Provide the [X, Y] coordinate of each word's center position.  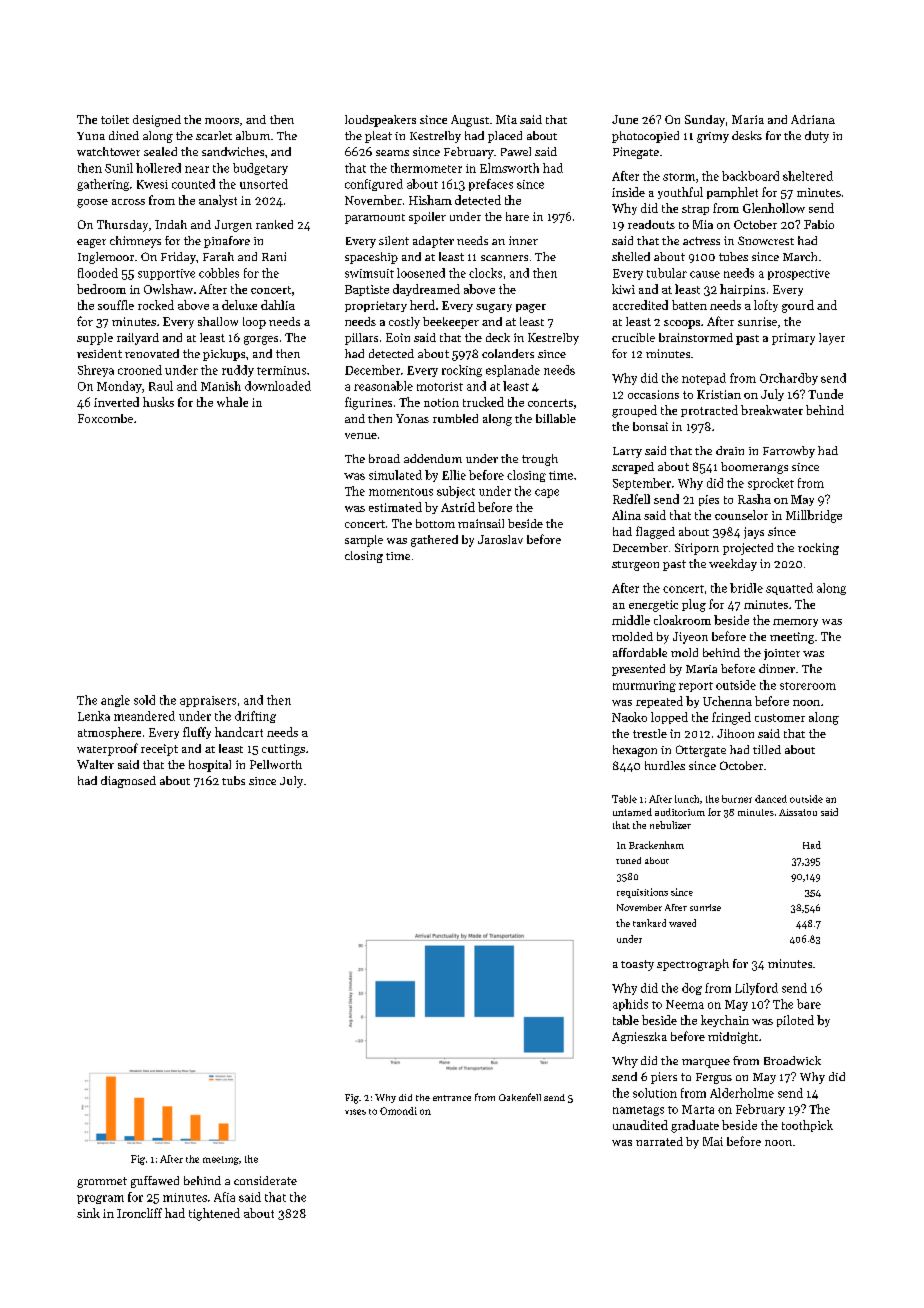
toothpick [807, 1126]
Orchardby [789, 379]
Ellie [454, 475]
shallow [218, 321]
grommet [102, 1182]
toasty [637, 965]
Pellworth [276, 764]
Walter [95, 764]
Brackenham [656, 845]
